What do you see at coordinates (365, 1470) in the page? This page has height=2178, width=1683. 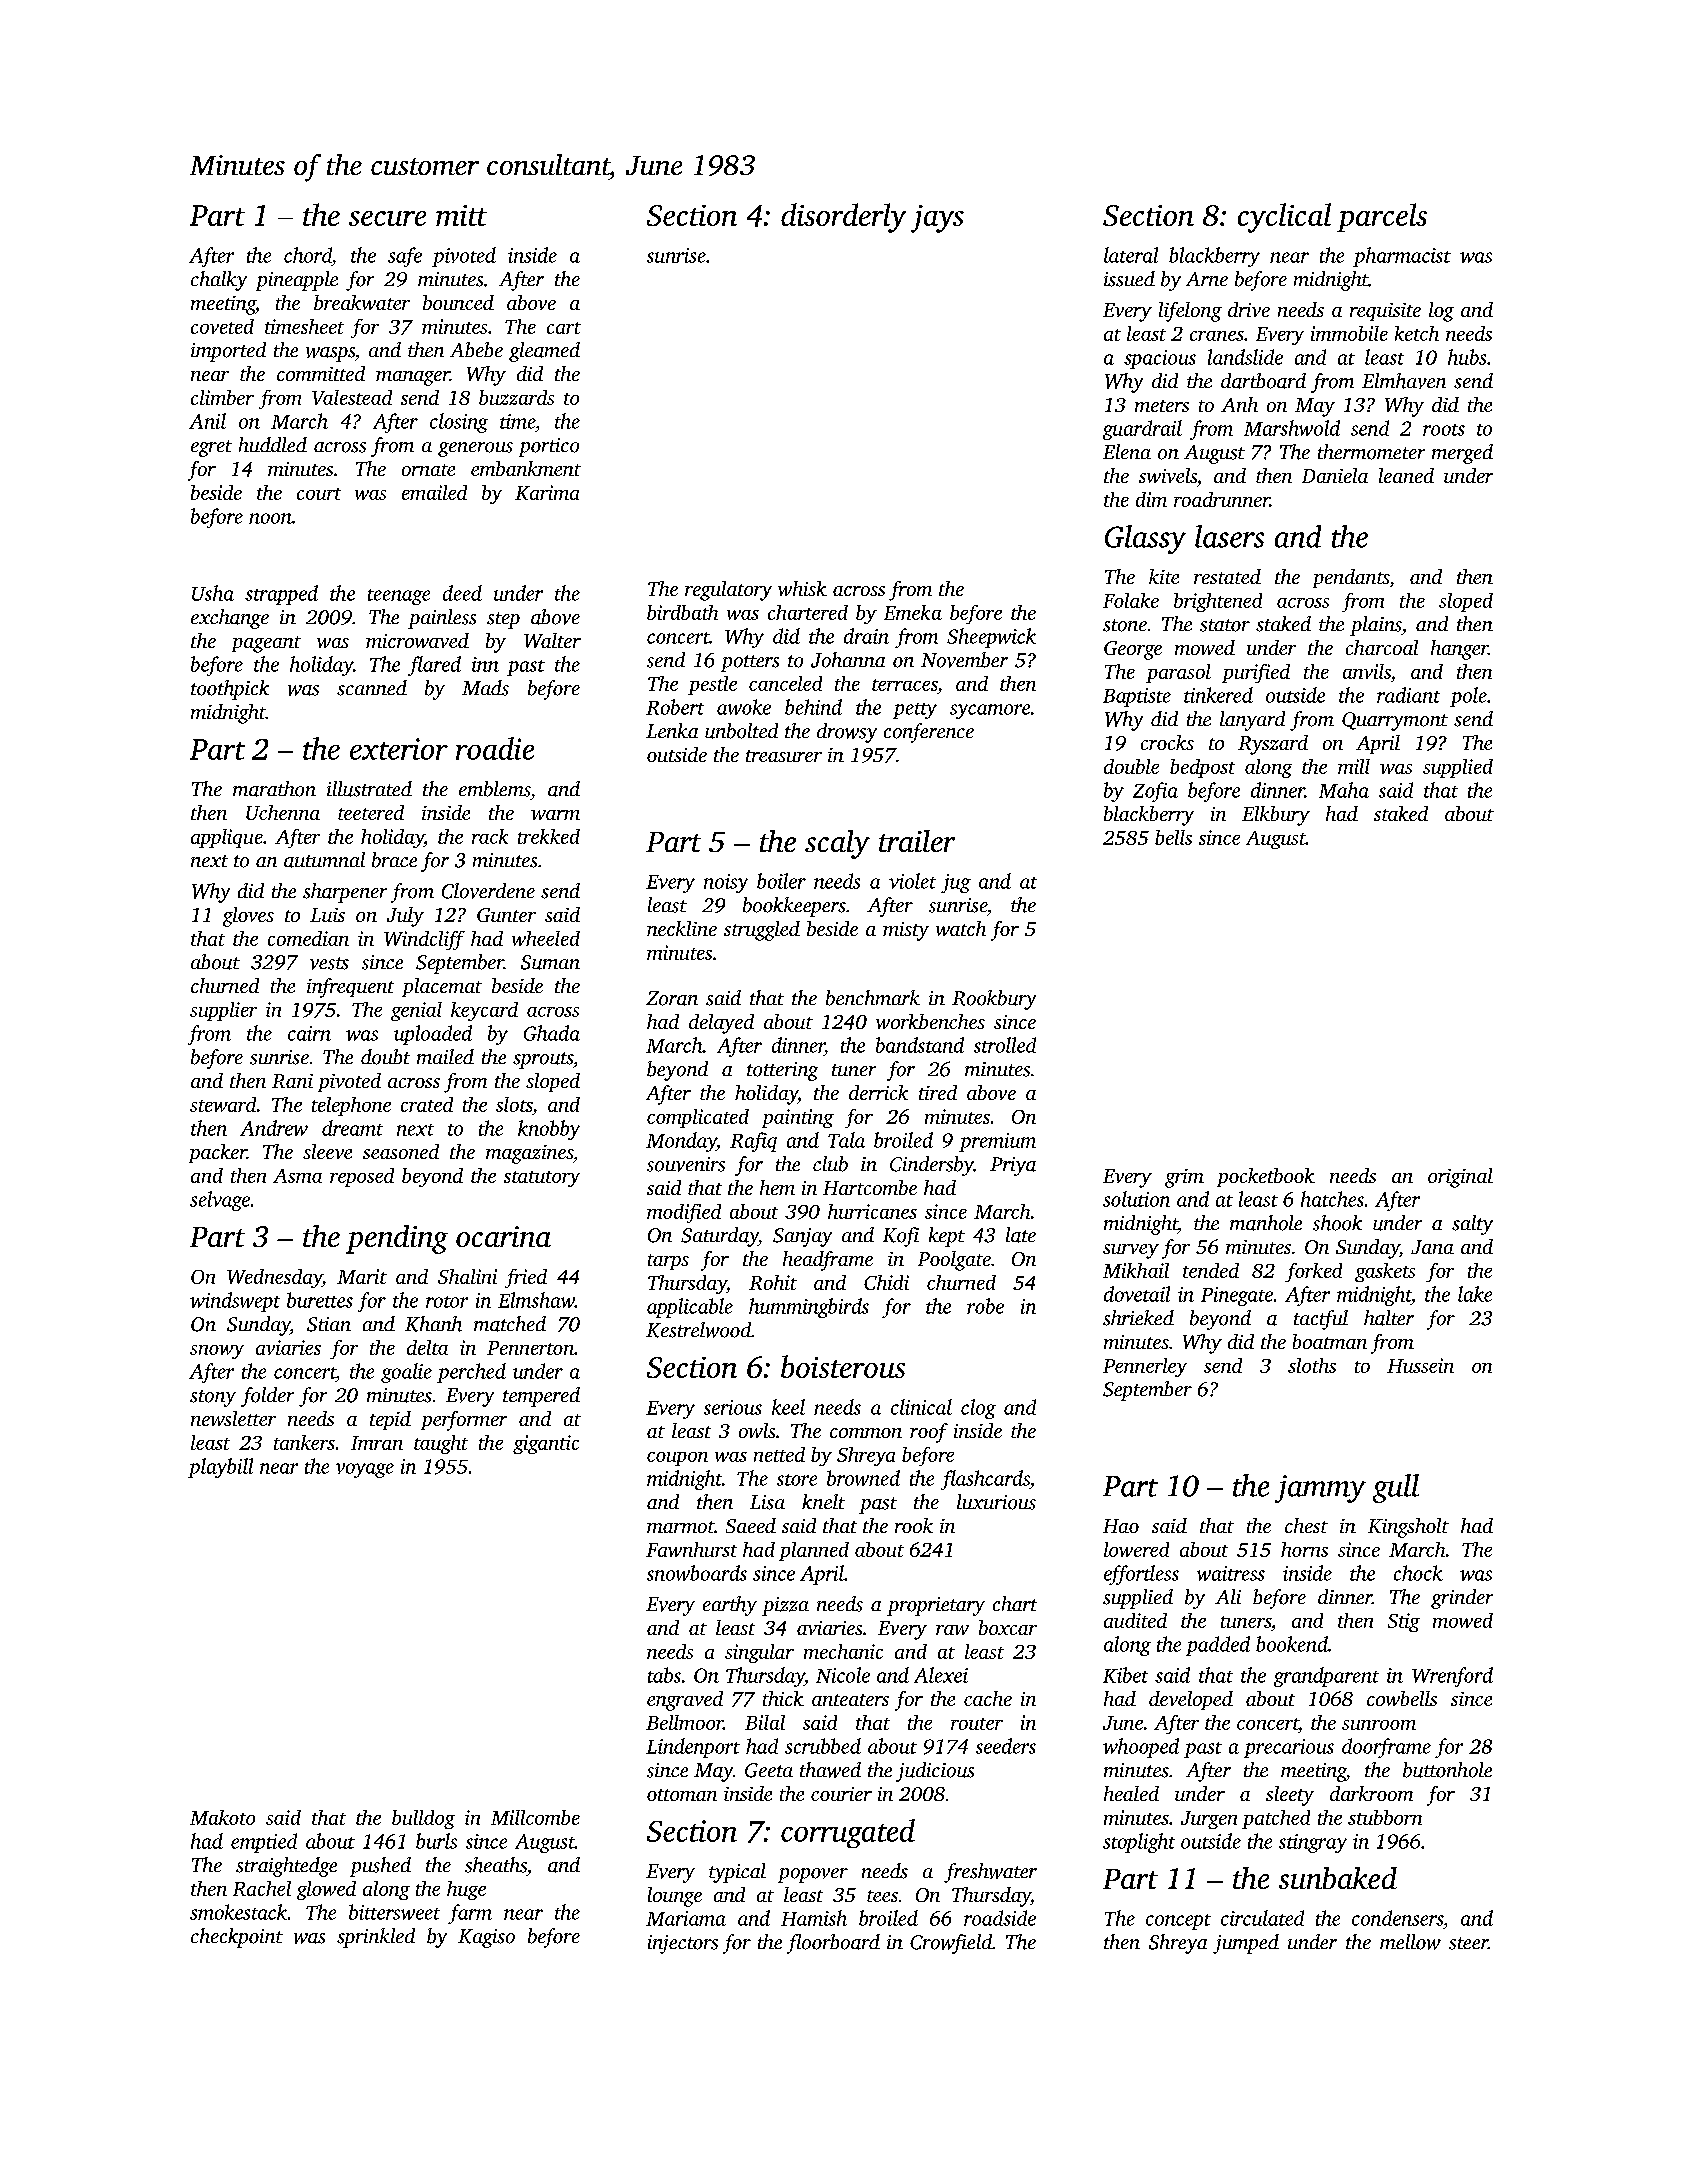 I see `voyage` at bounding box center [365, 1470].
